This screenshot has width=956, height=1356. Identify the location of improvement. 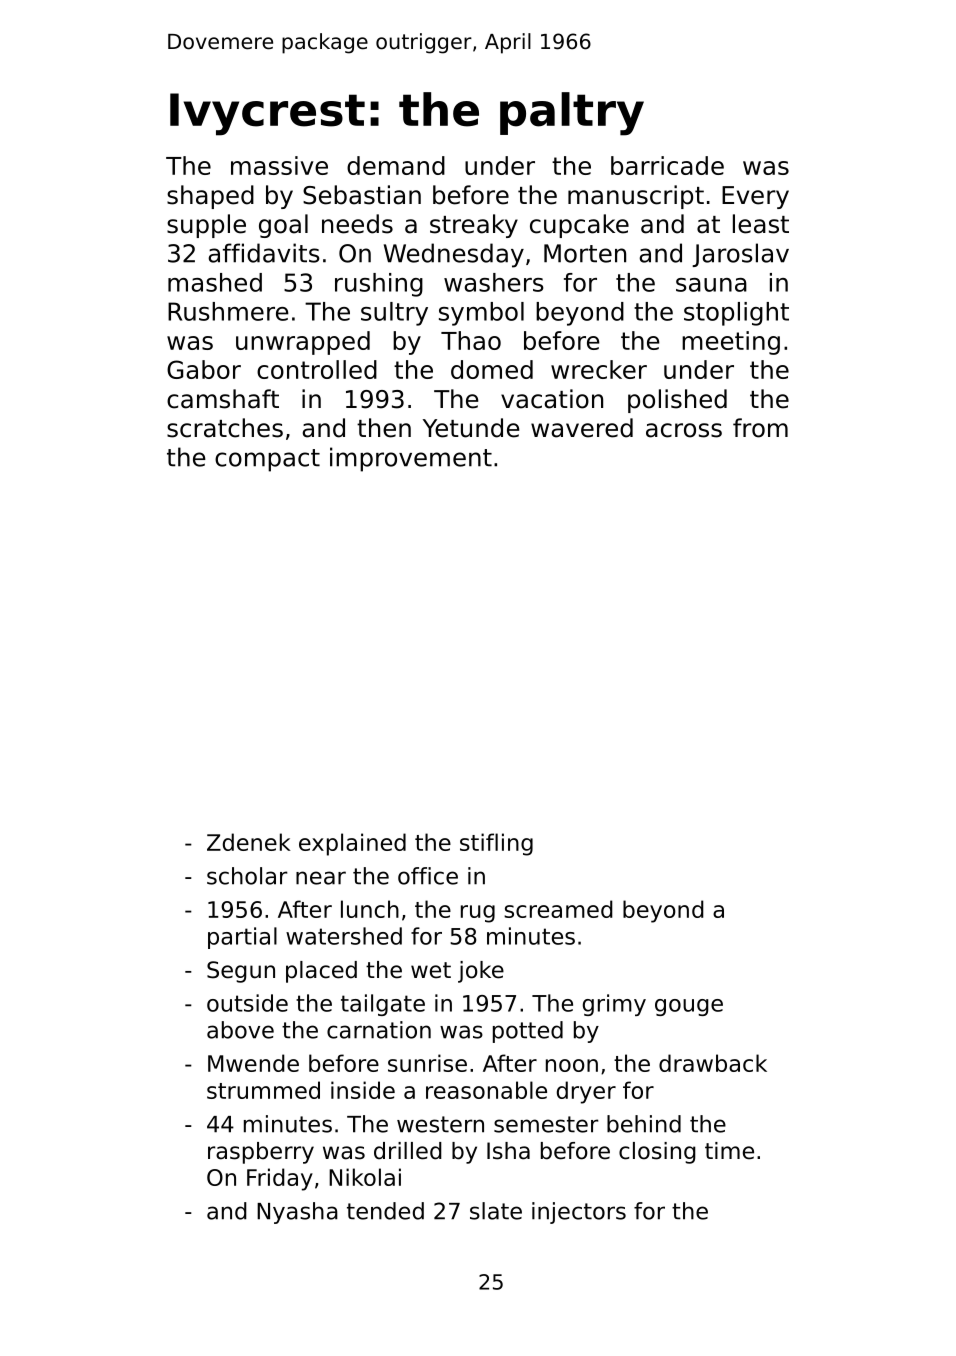
(411, 459).
